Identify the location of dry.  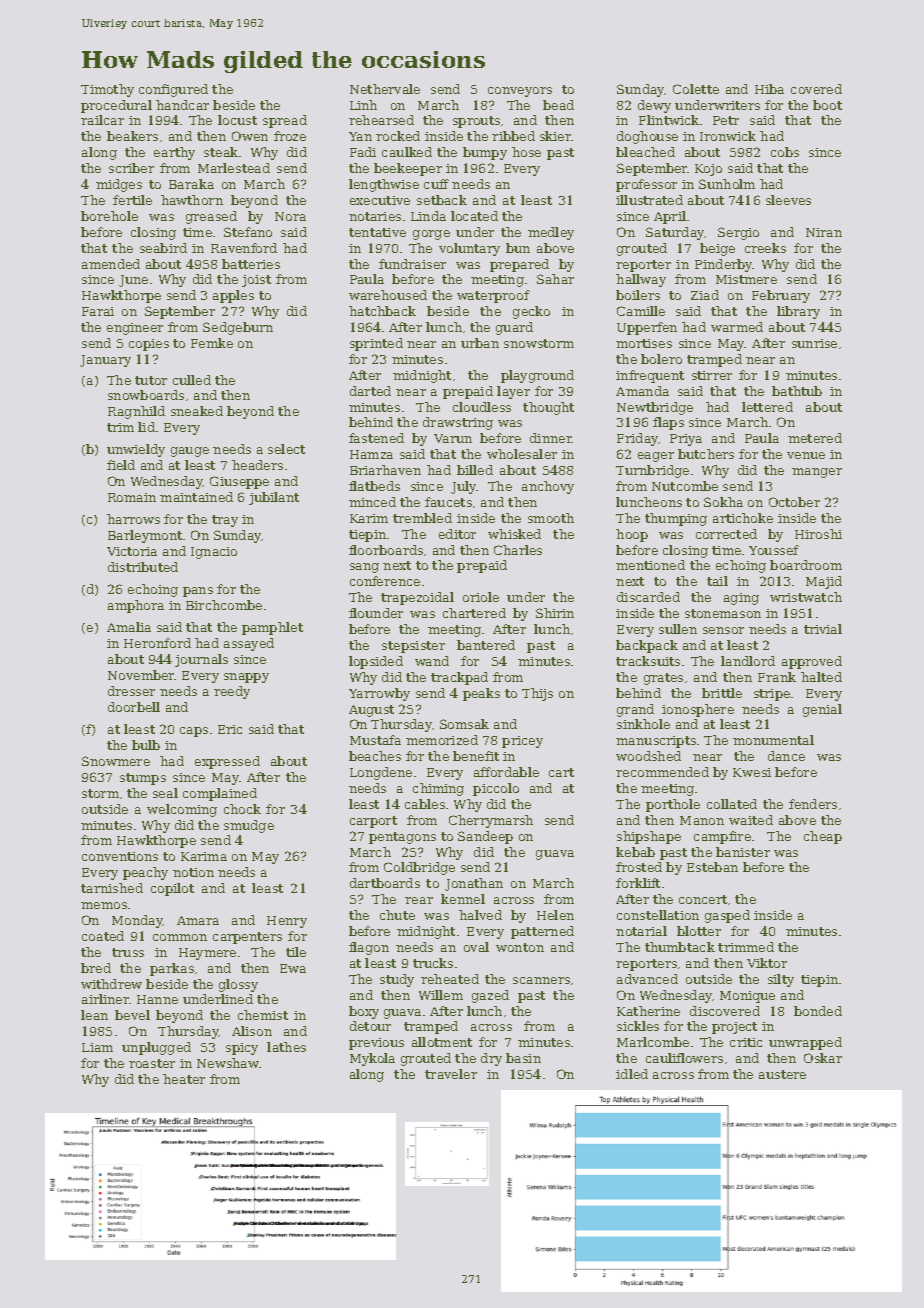
(491, 1059).
